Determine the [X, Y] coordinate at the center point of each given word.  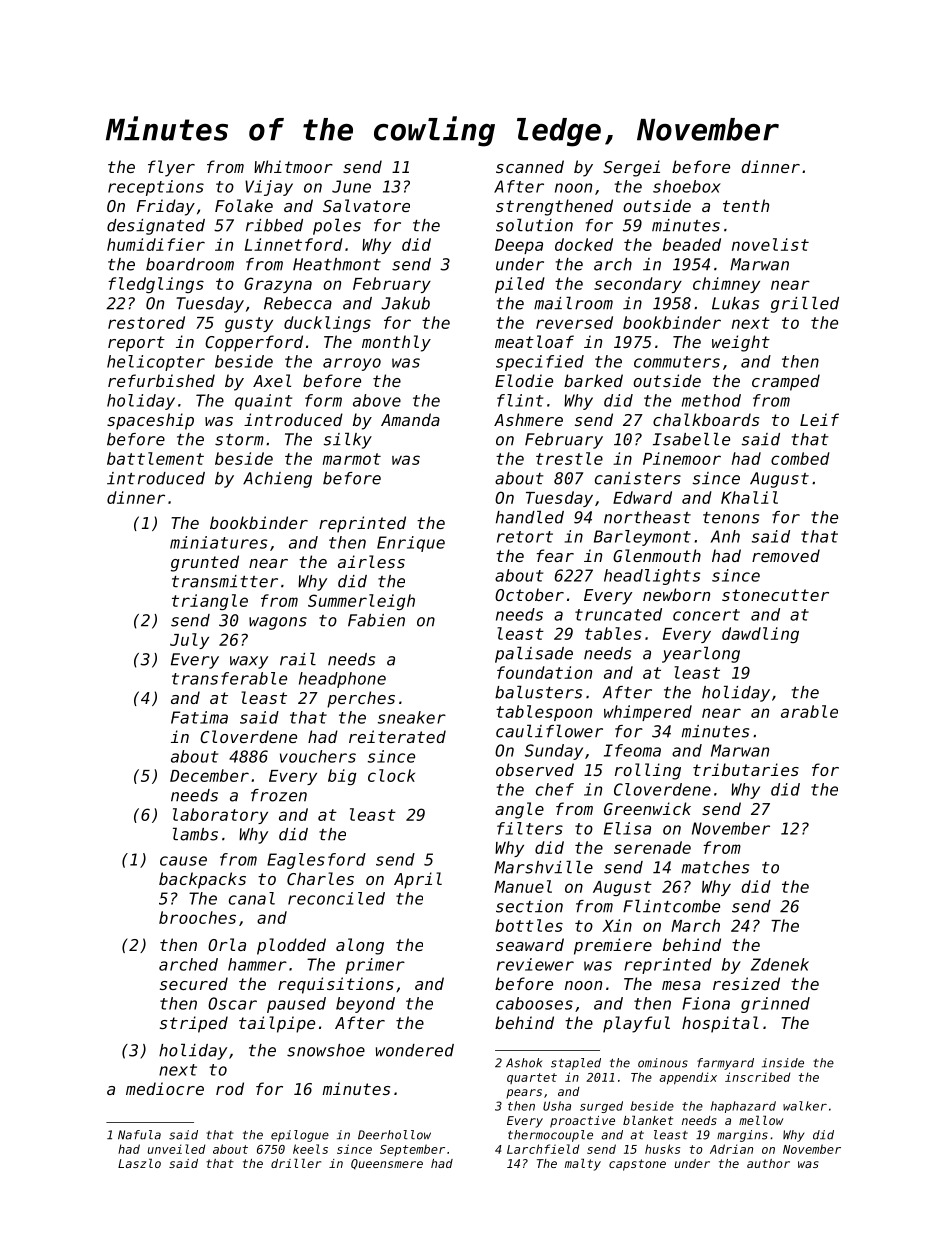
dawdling [760, 635]
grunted [205, 563]
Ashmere [528, 419]
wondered [415, 1050]
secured [194, 983]
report [136, 344]
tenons [731, 518]
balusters [538, 692]
